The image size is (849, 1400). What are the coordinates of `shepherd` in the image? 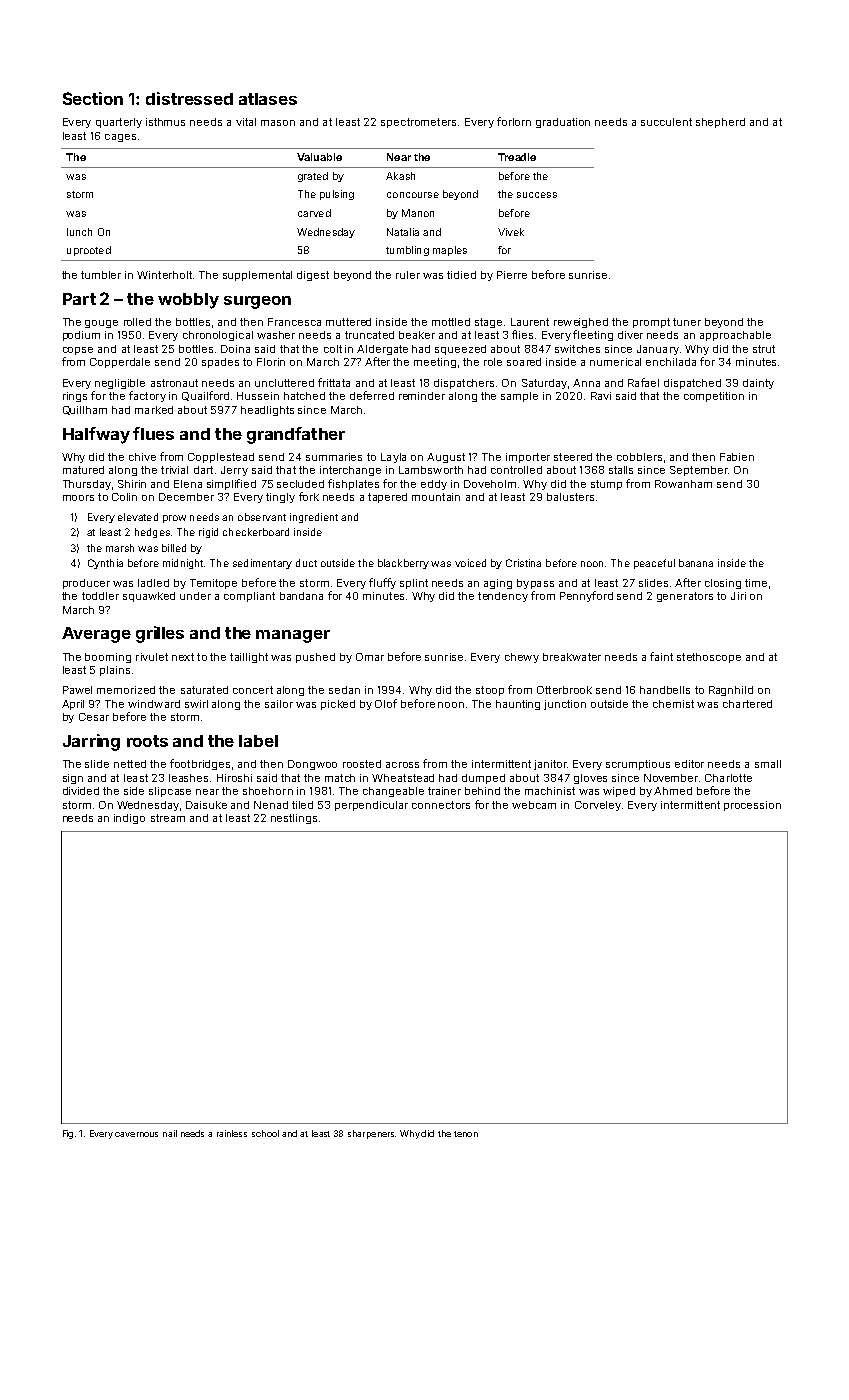 It's located at (720, 123).
